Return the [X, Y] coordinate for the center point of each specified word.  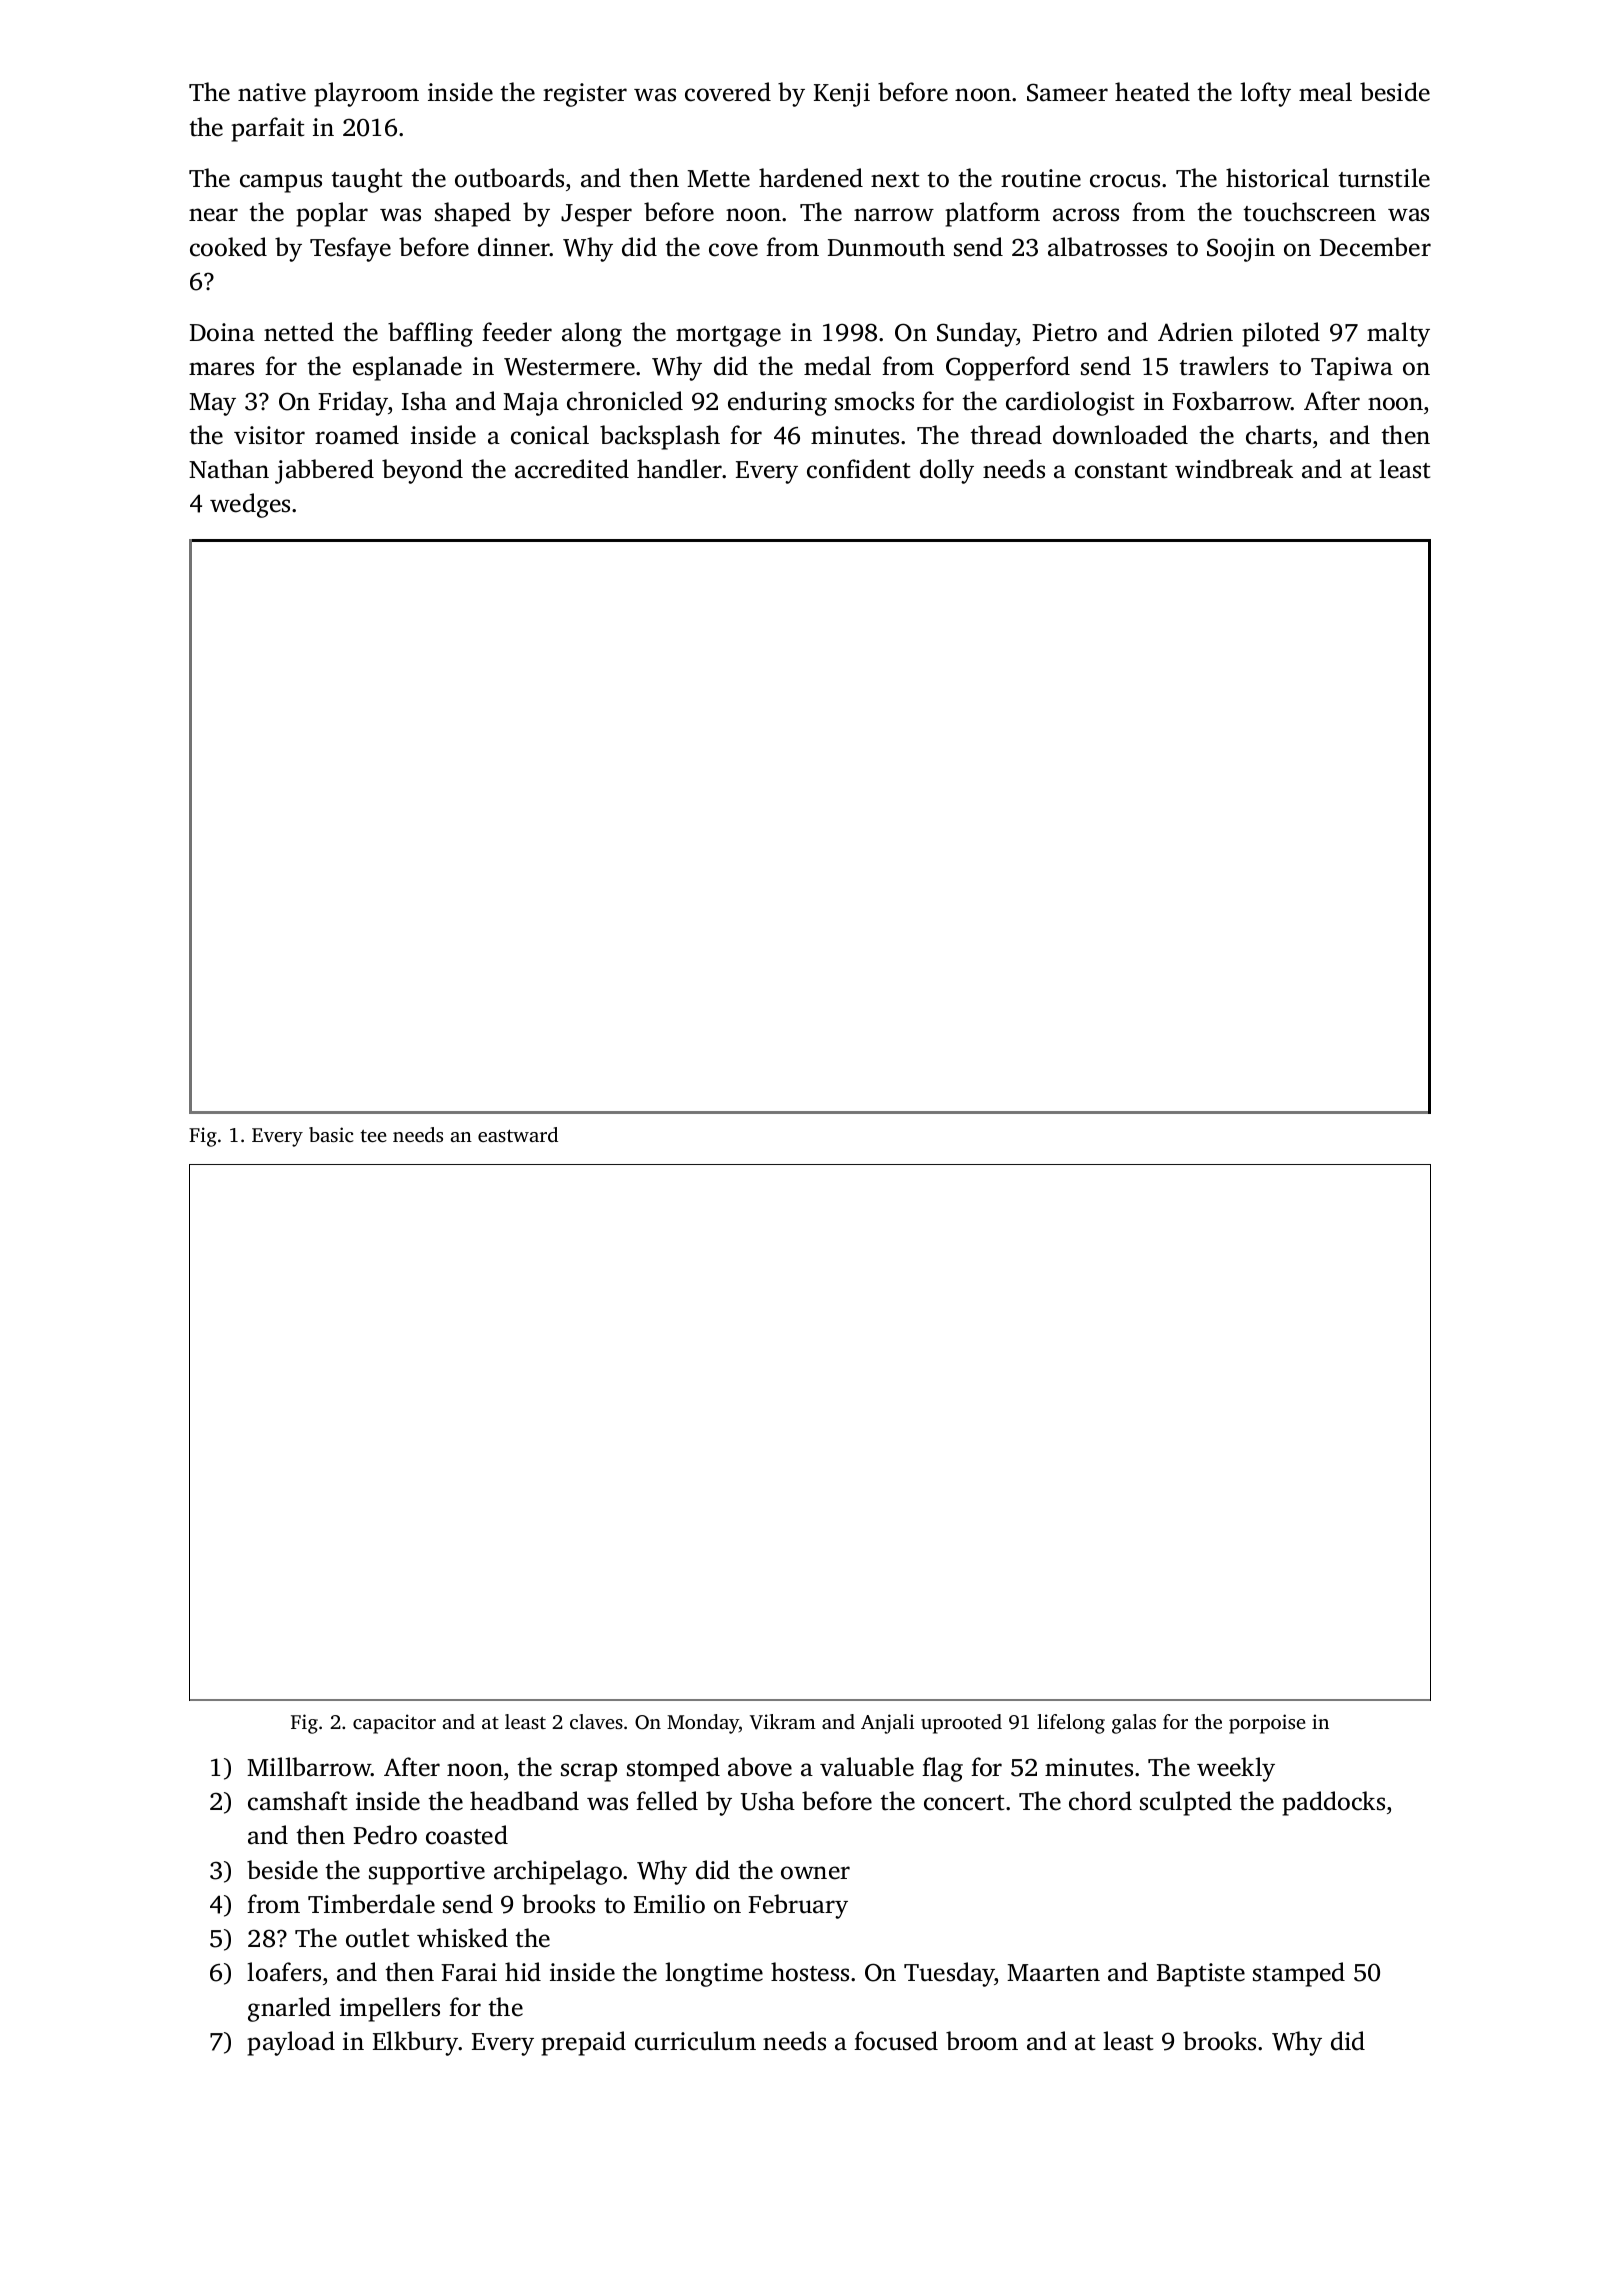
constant [1121, 471]
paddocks [1333, 1803]
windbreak [1234, 469]
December [1375, 247]
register [585, 95]
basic [331, 1134]
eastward [518, 1134]
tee [373, 1136]
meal [1325, 92]
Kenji [842, 95]
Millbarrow [309, 1767]
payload [291, 2043]
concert [964, 1803]
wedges [250, 505]
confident [858, 469]
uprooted [961, 1724]
